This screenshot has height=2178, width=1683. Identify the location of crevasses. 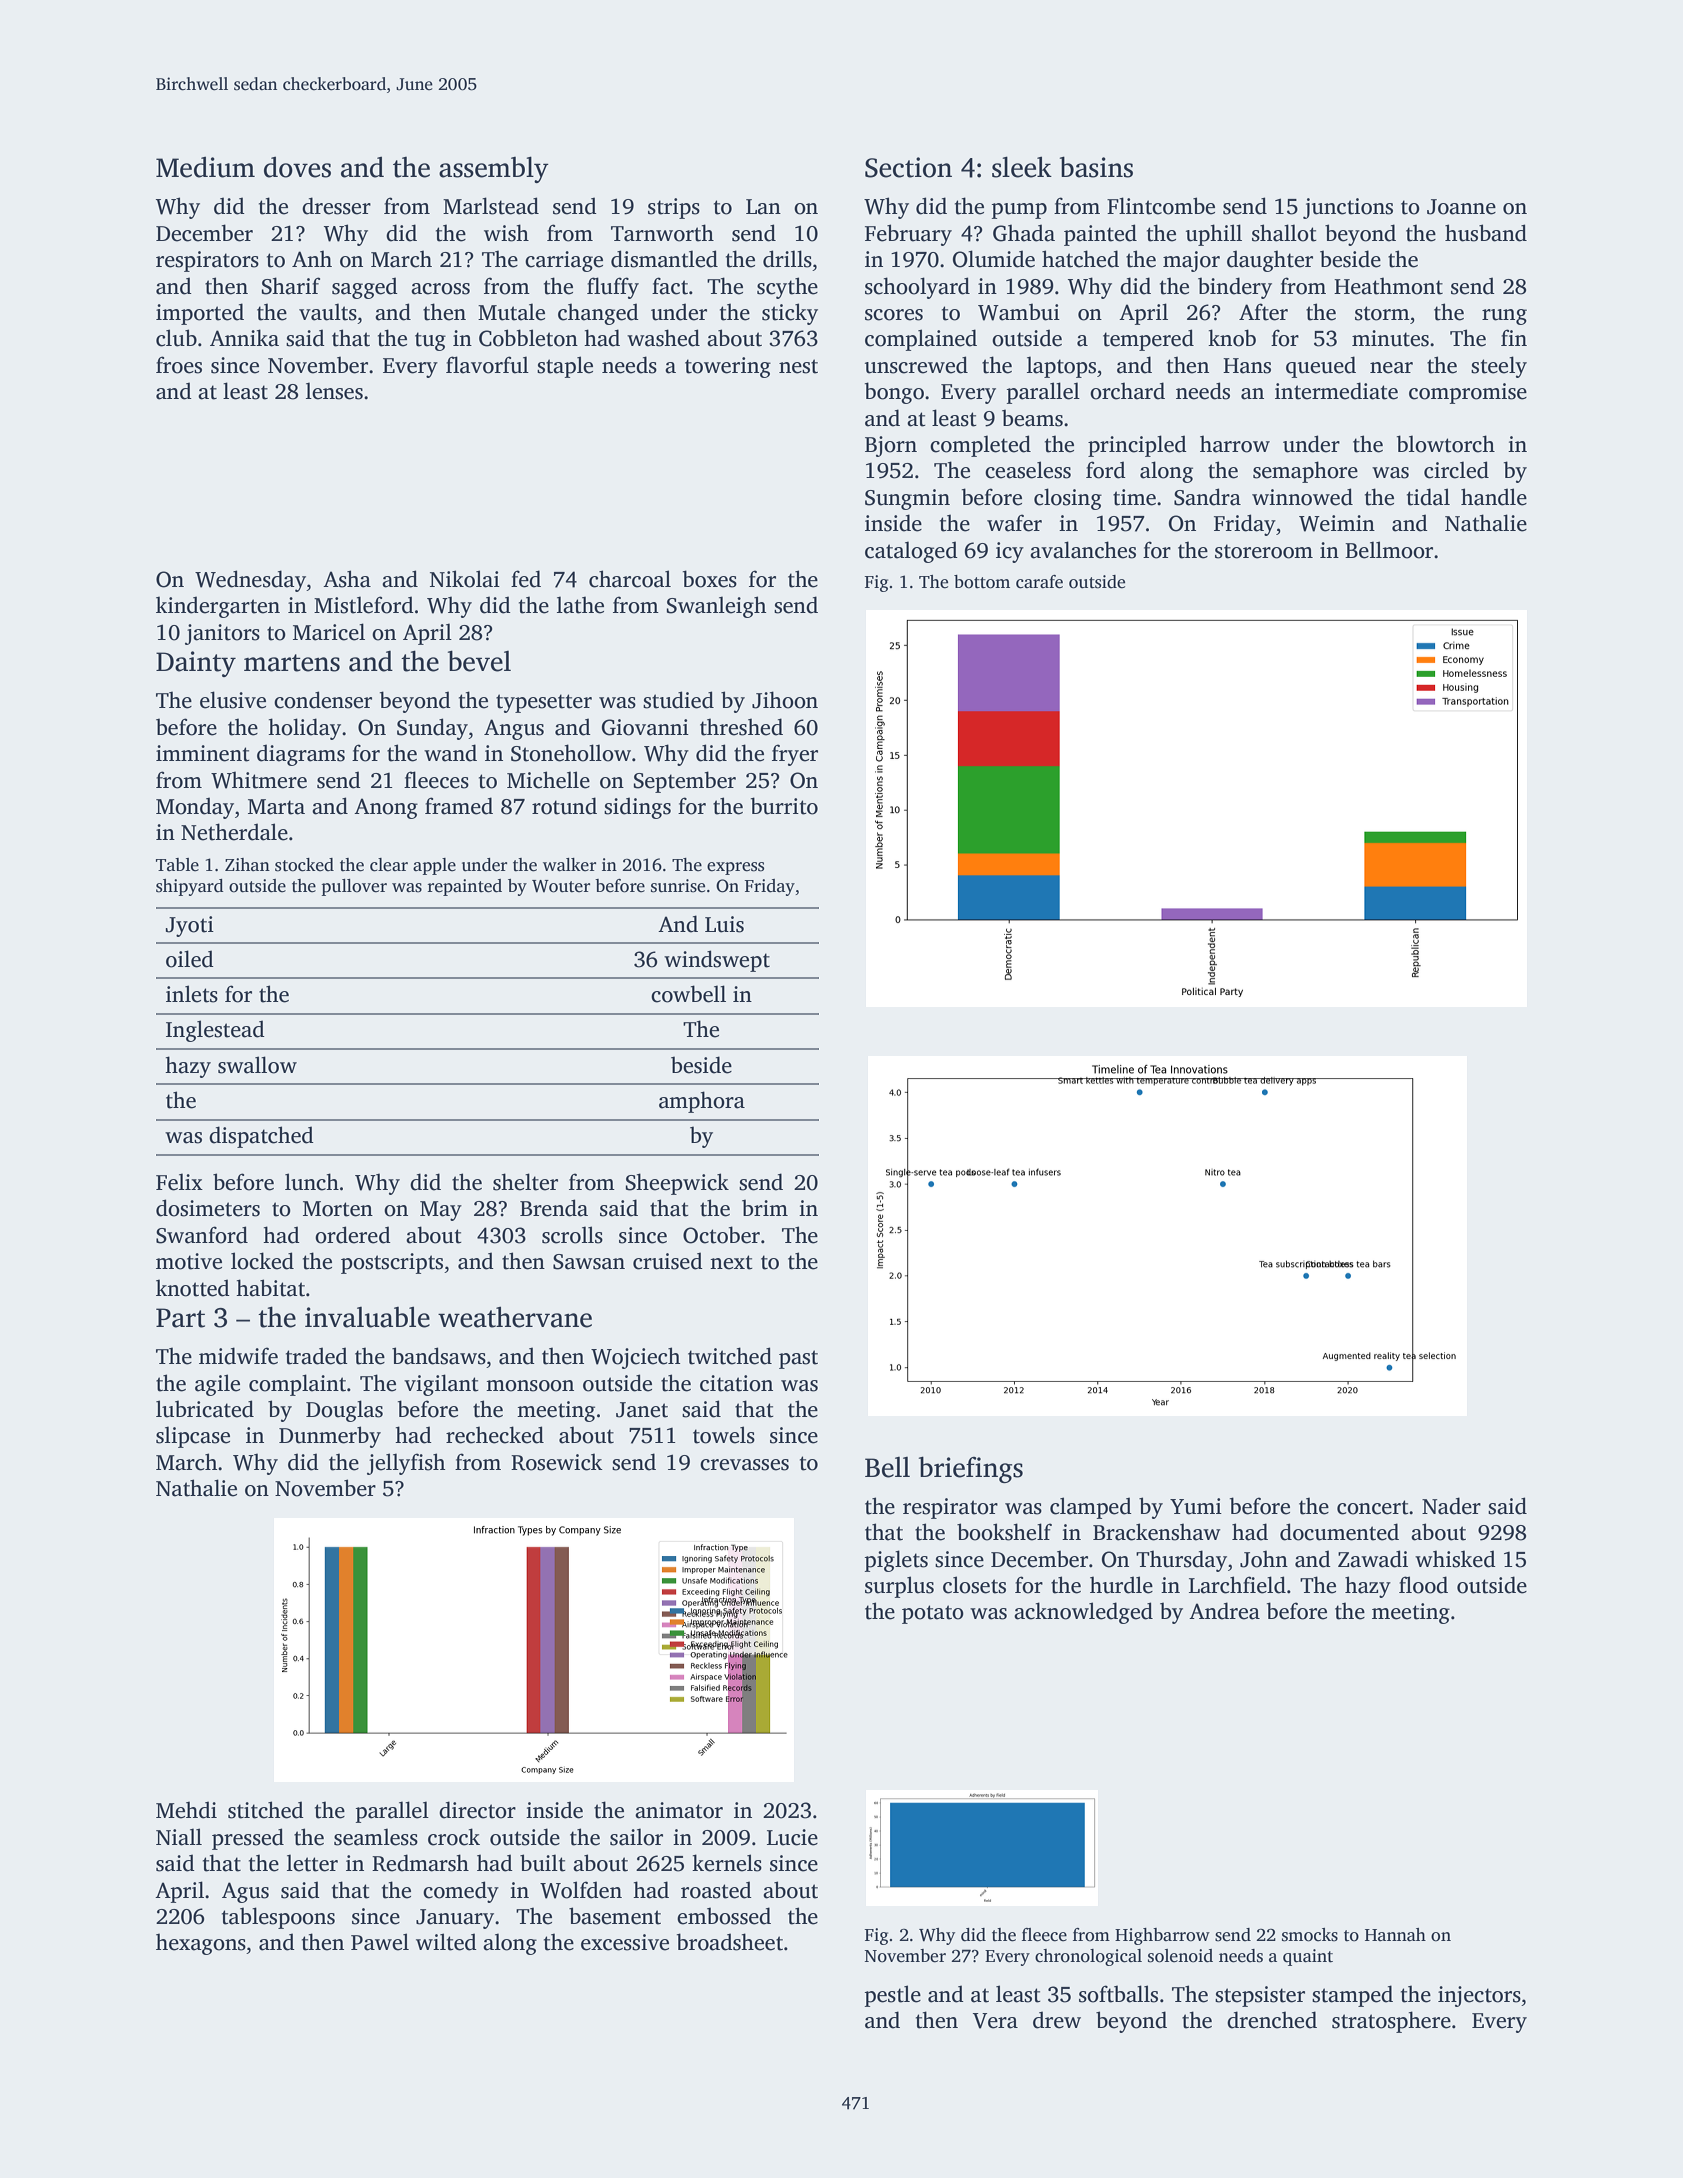
(744, 1465).
